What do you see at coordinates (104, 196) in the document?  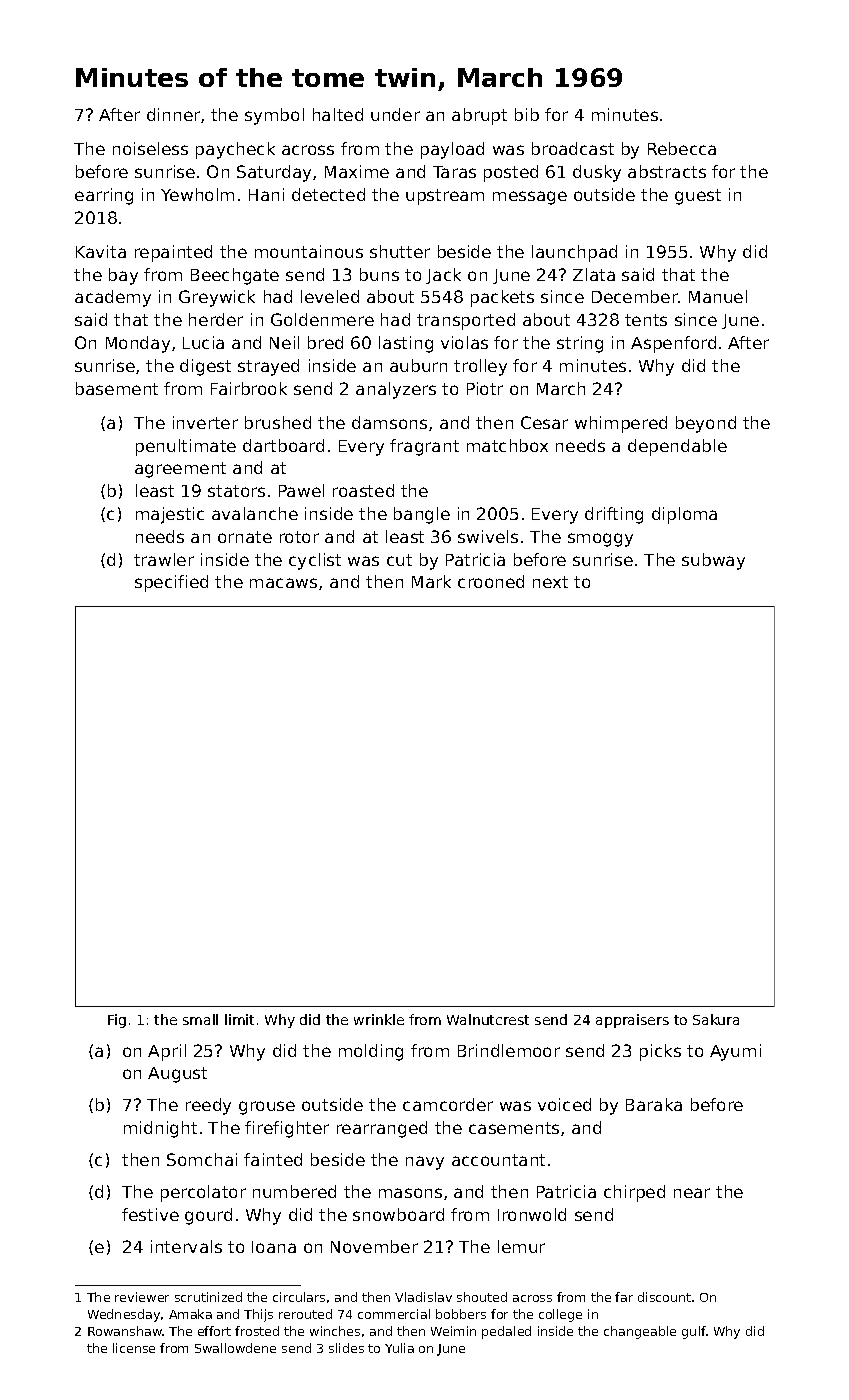 I see `earring` at bounding box center [104, 196].
